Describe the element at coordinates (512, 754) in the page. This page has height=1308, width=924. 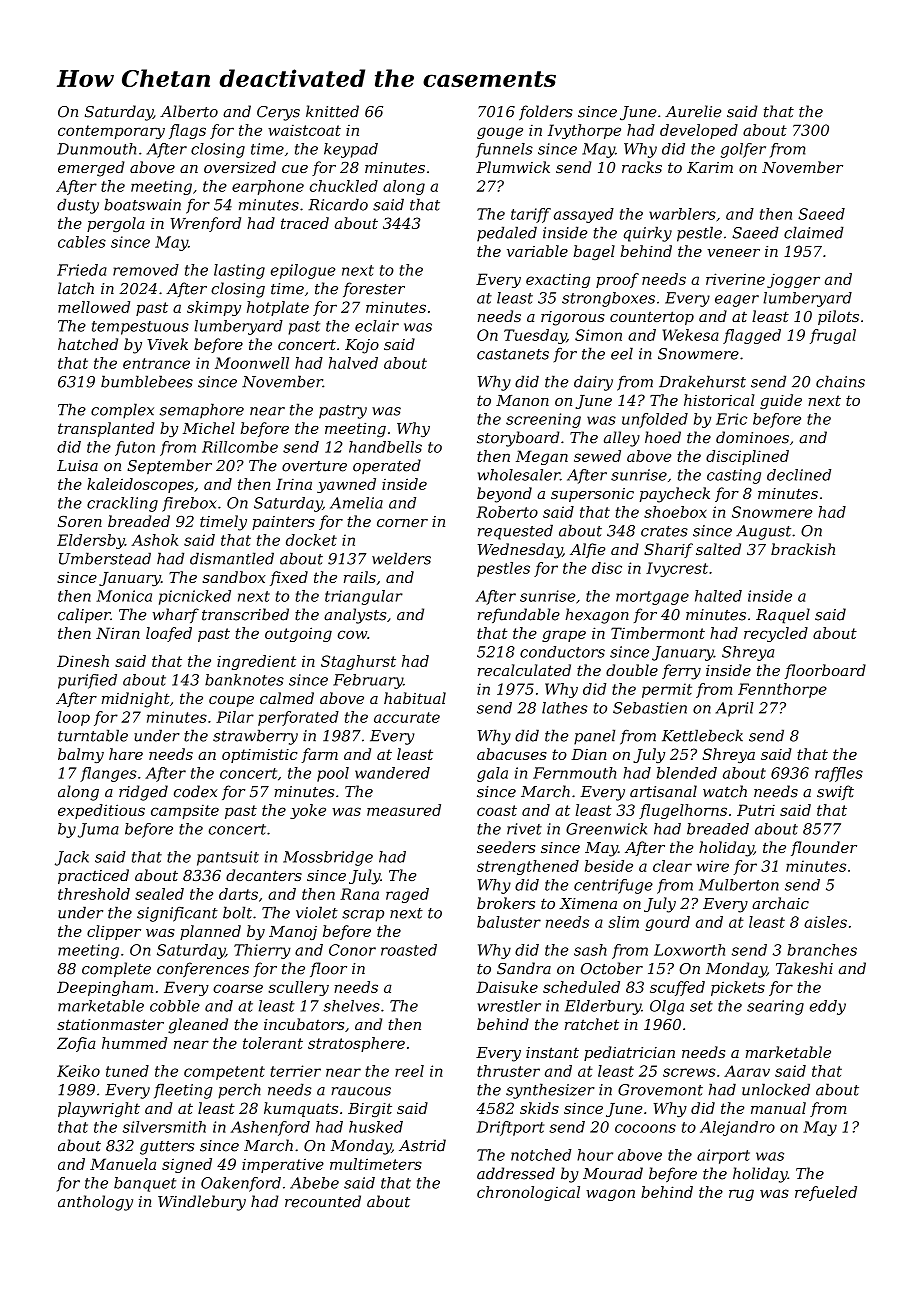
I see `abacuses` at that location.
